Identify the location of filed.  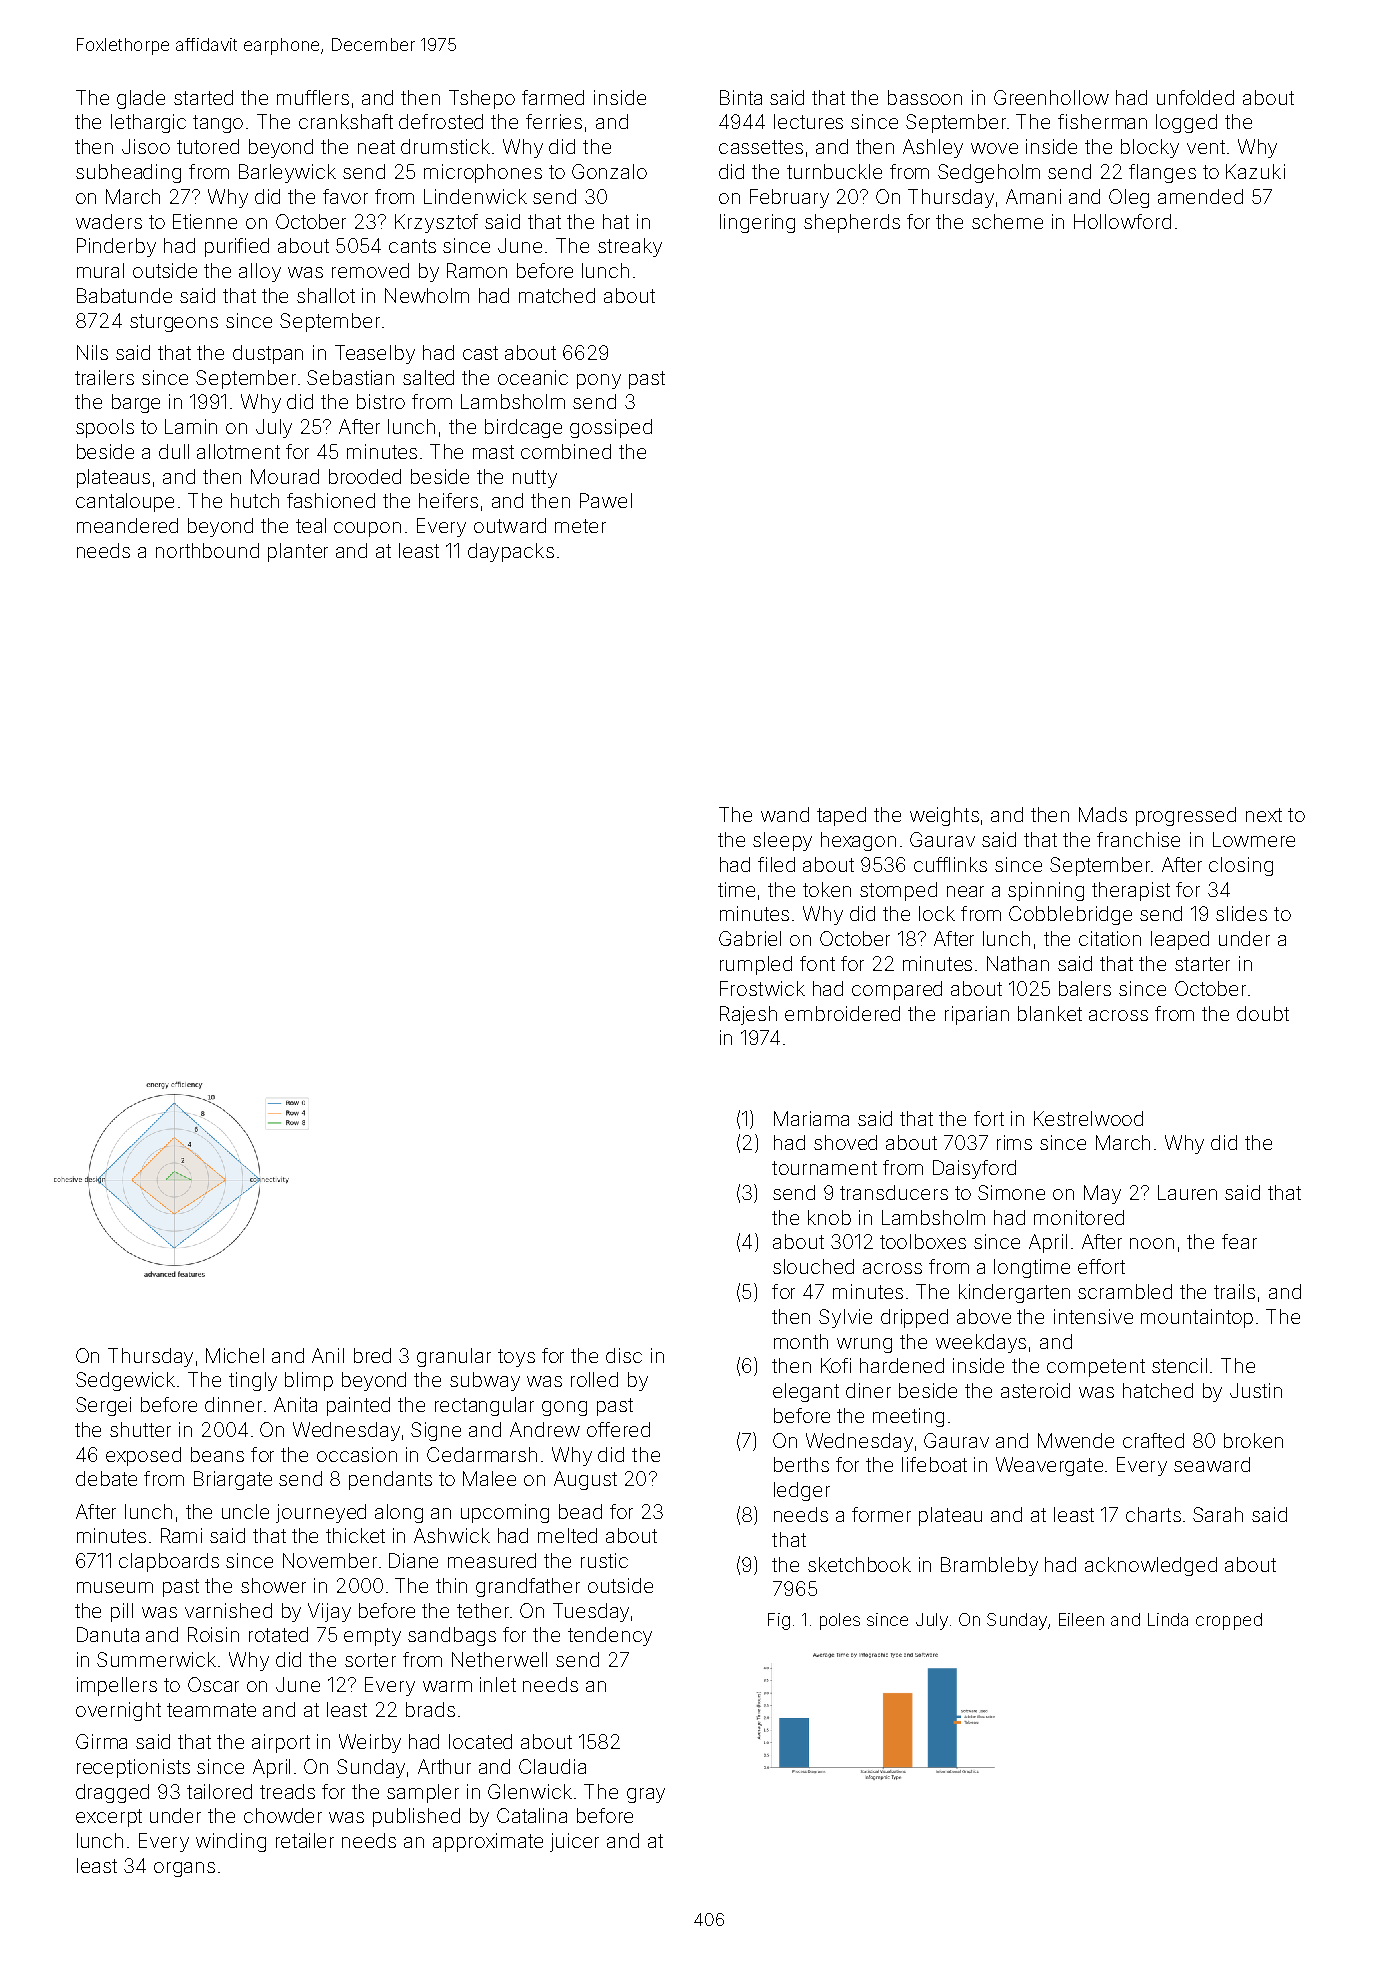
(776, 864).
